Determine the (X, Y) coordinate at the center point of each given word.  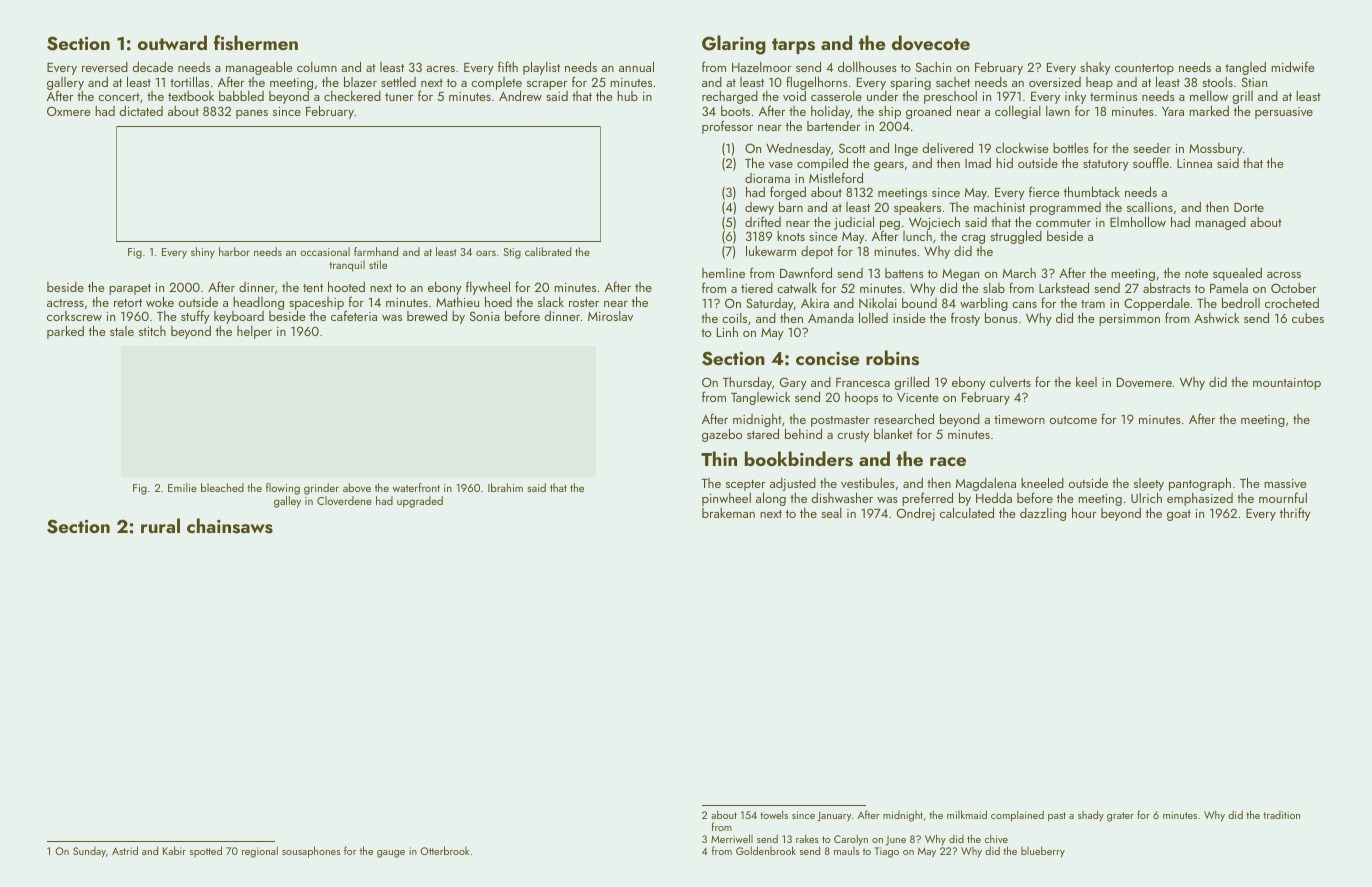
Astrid (125, 850)
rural (160, 525)
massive (1285, 483)
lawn (1058, 111)
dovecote (931, 43)
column (317, 67)
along (771, 499)
